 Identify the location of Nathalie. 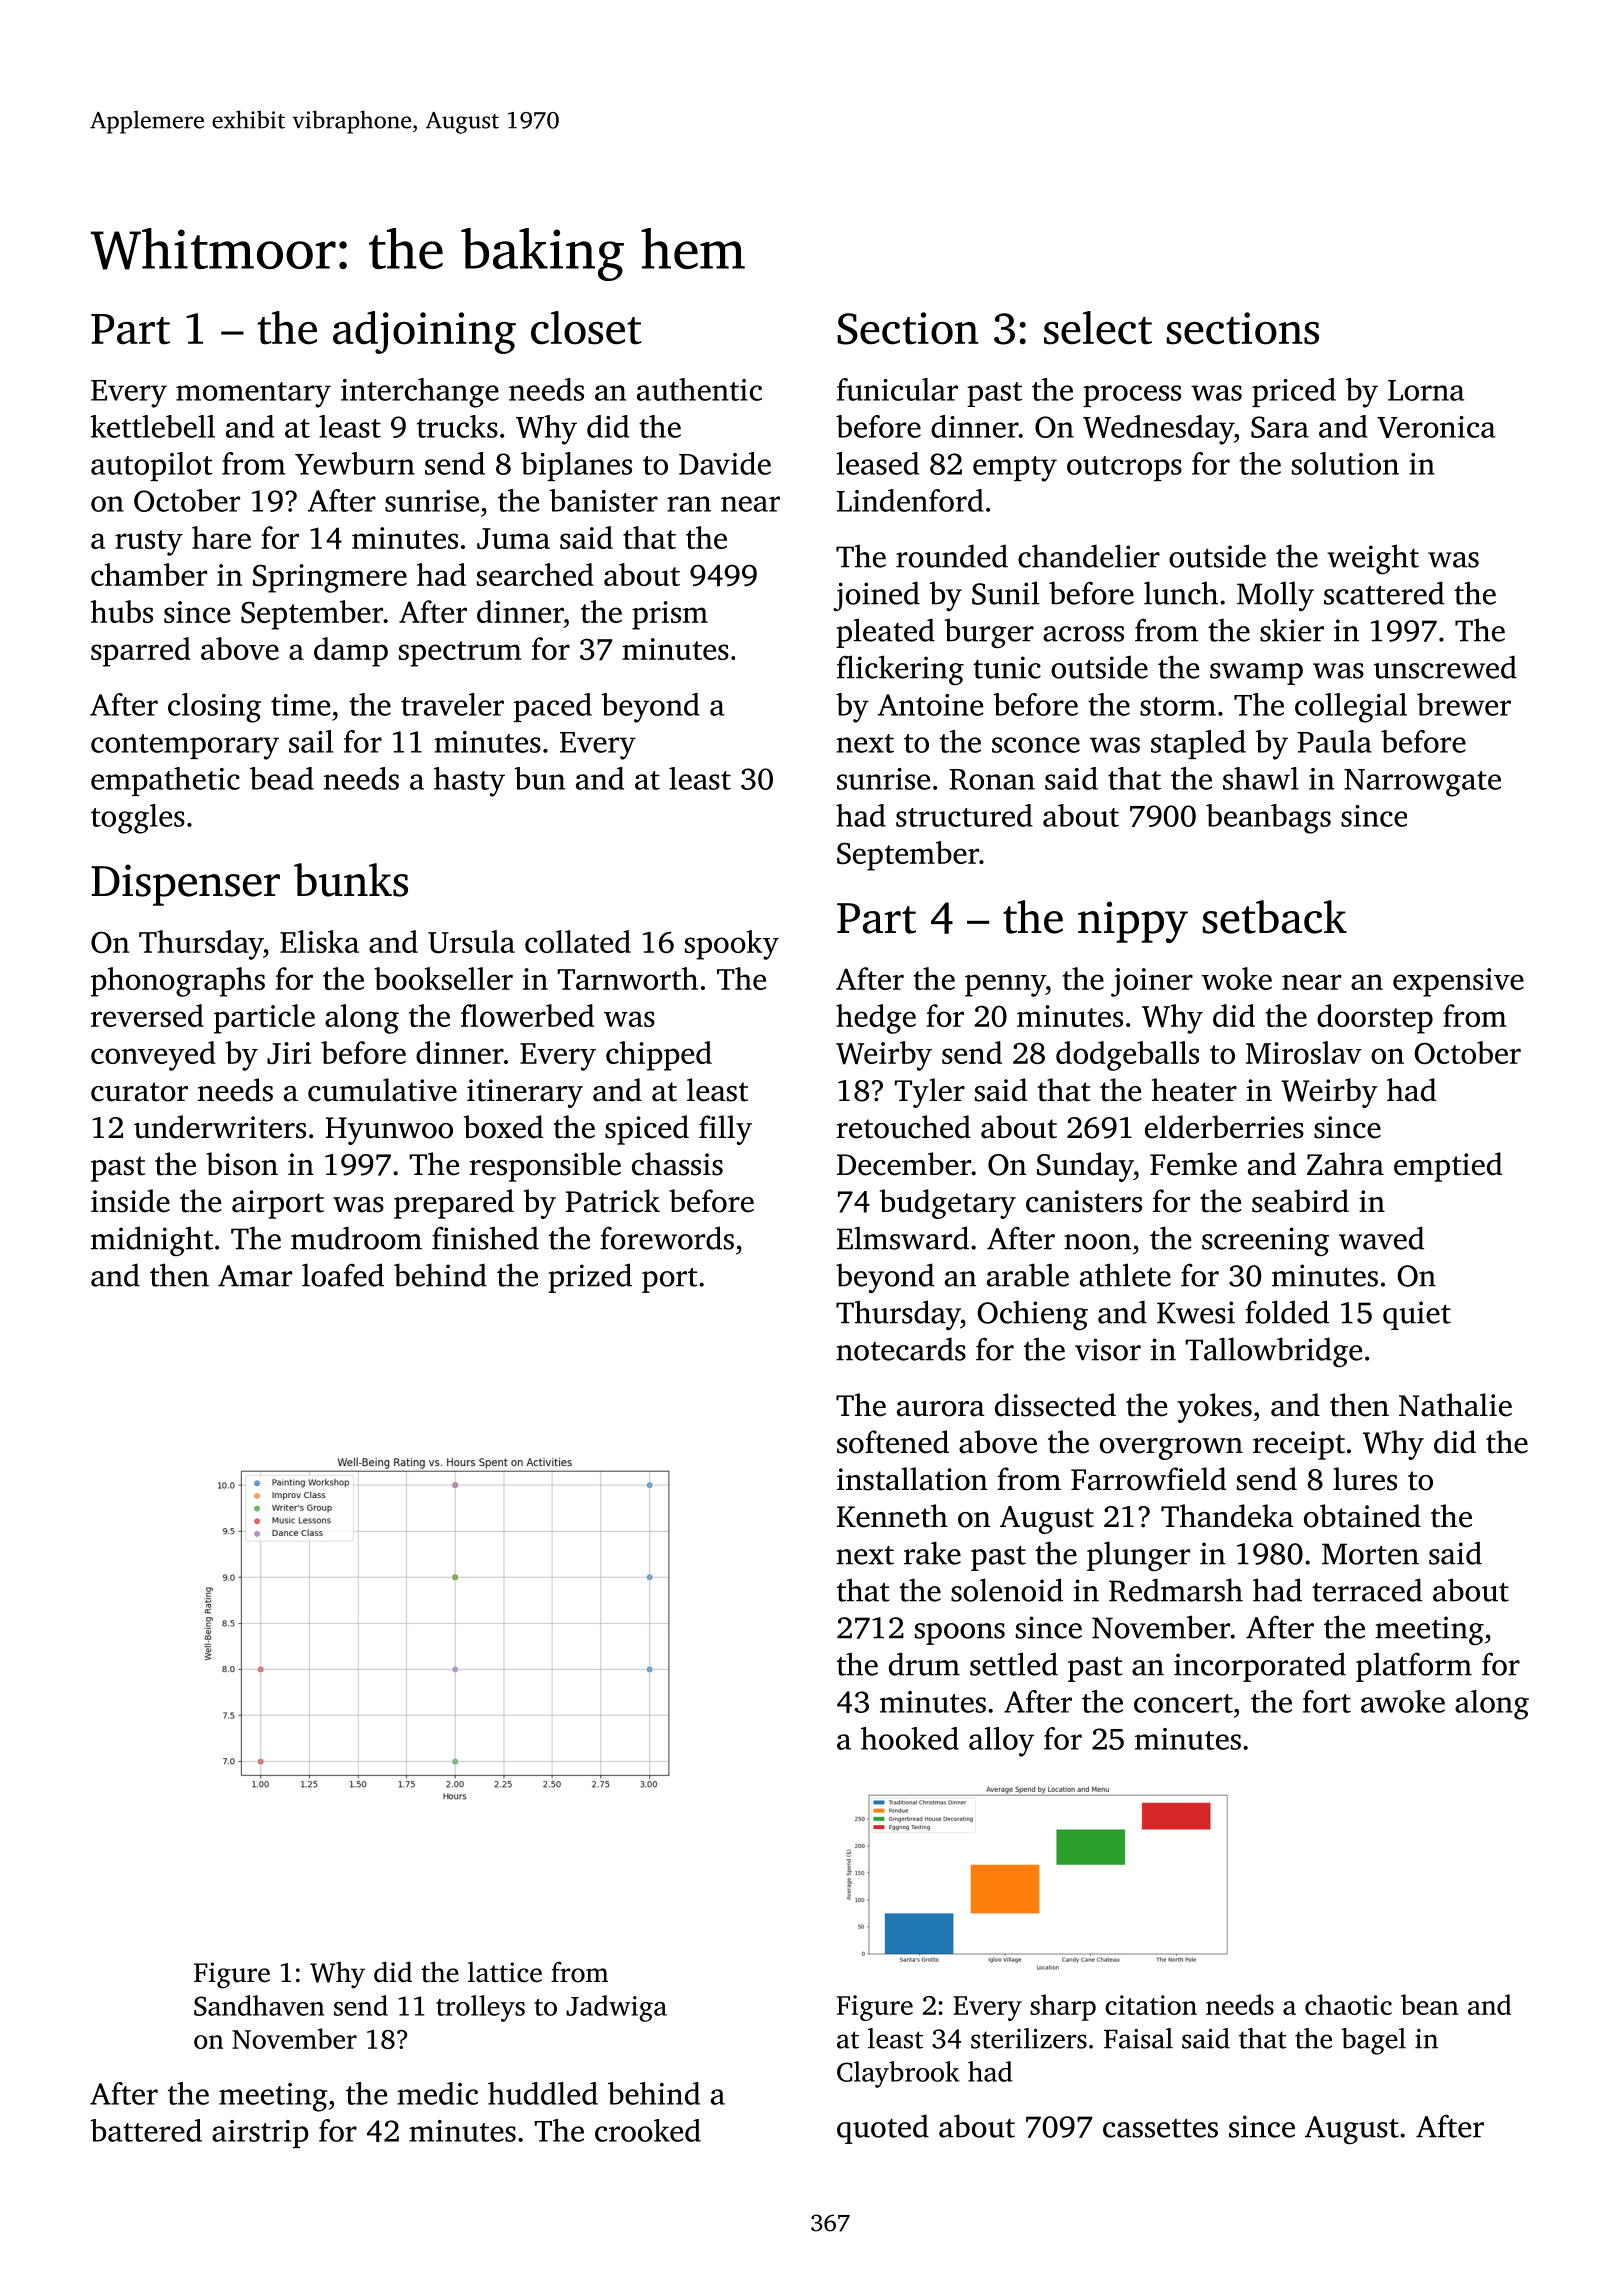
(1455, 1405).
